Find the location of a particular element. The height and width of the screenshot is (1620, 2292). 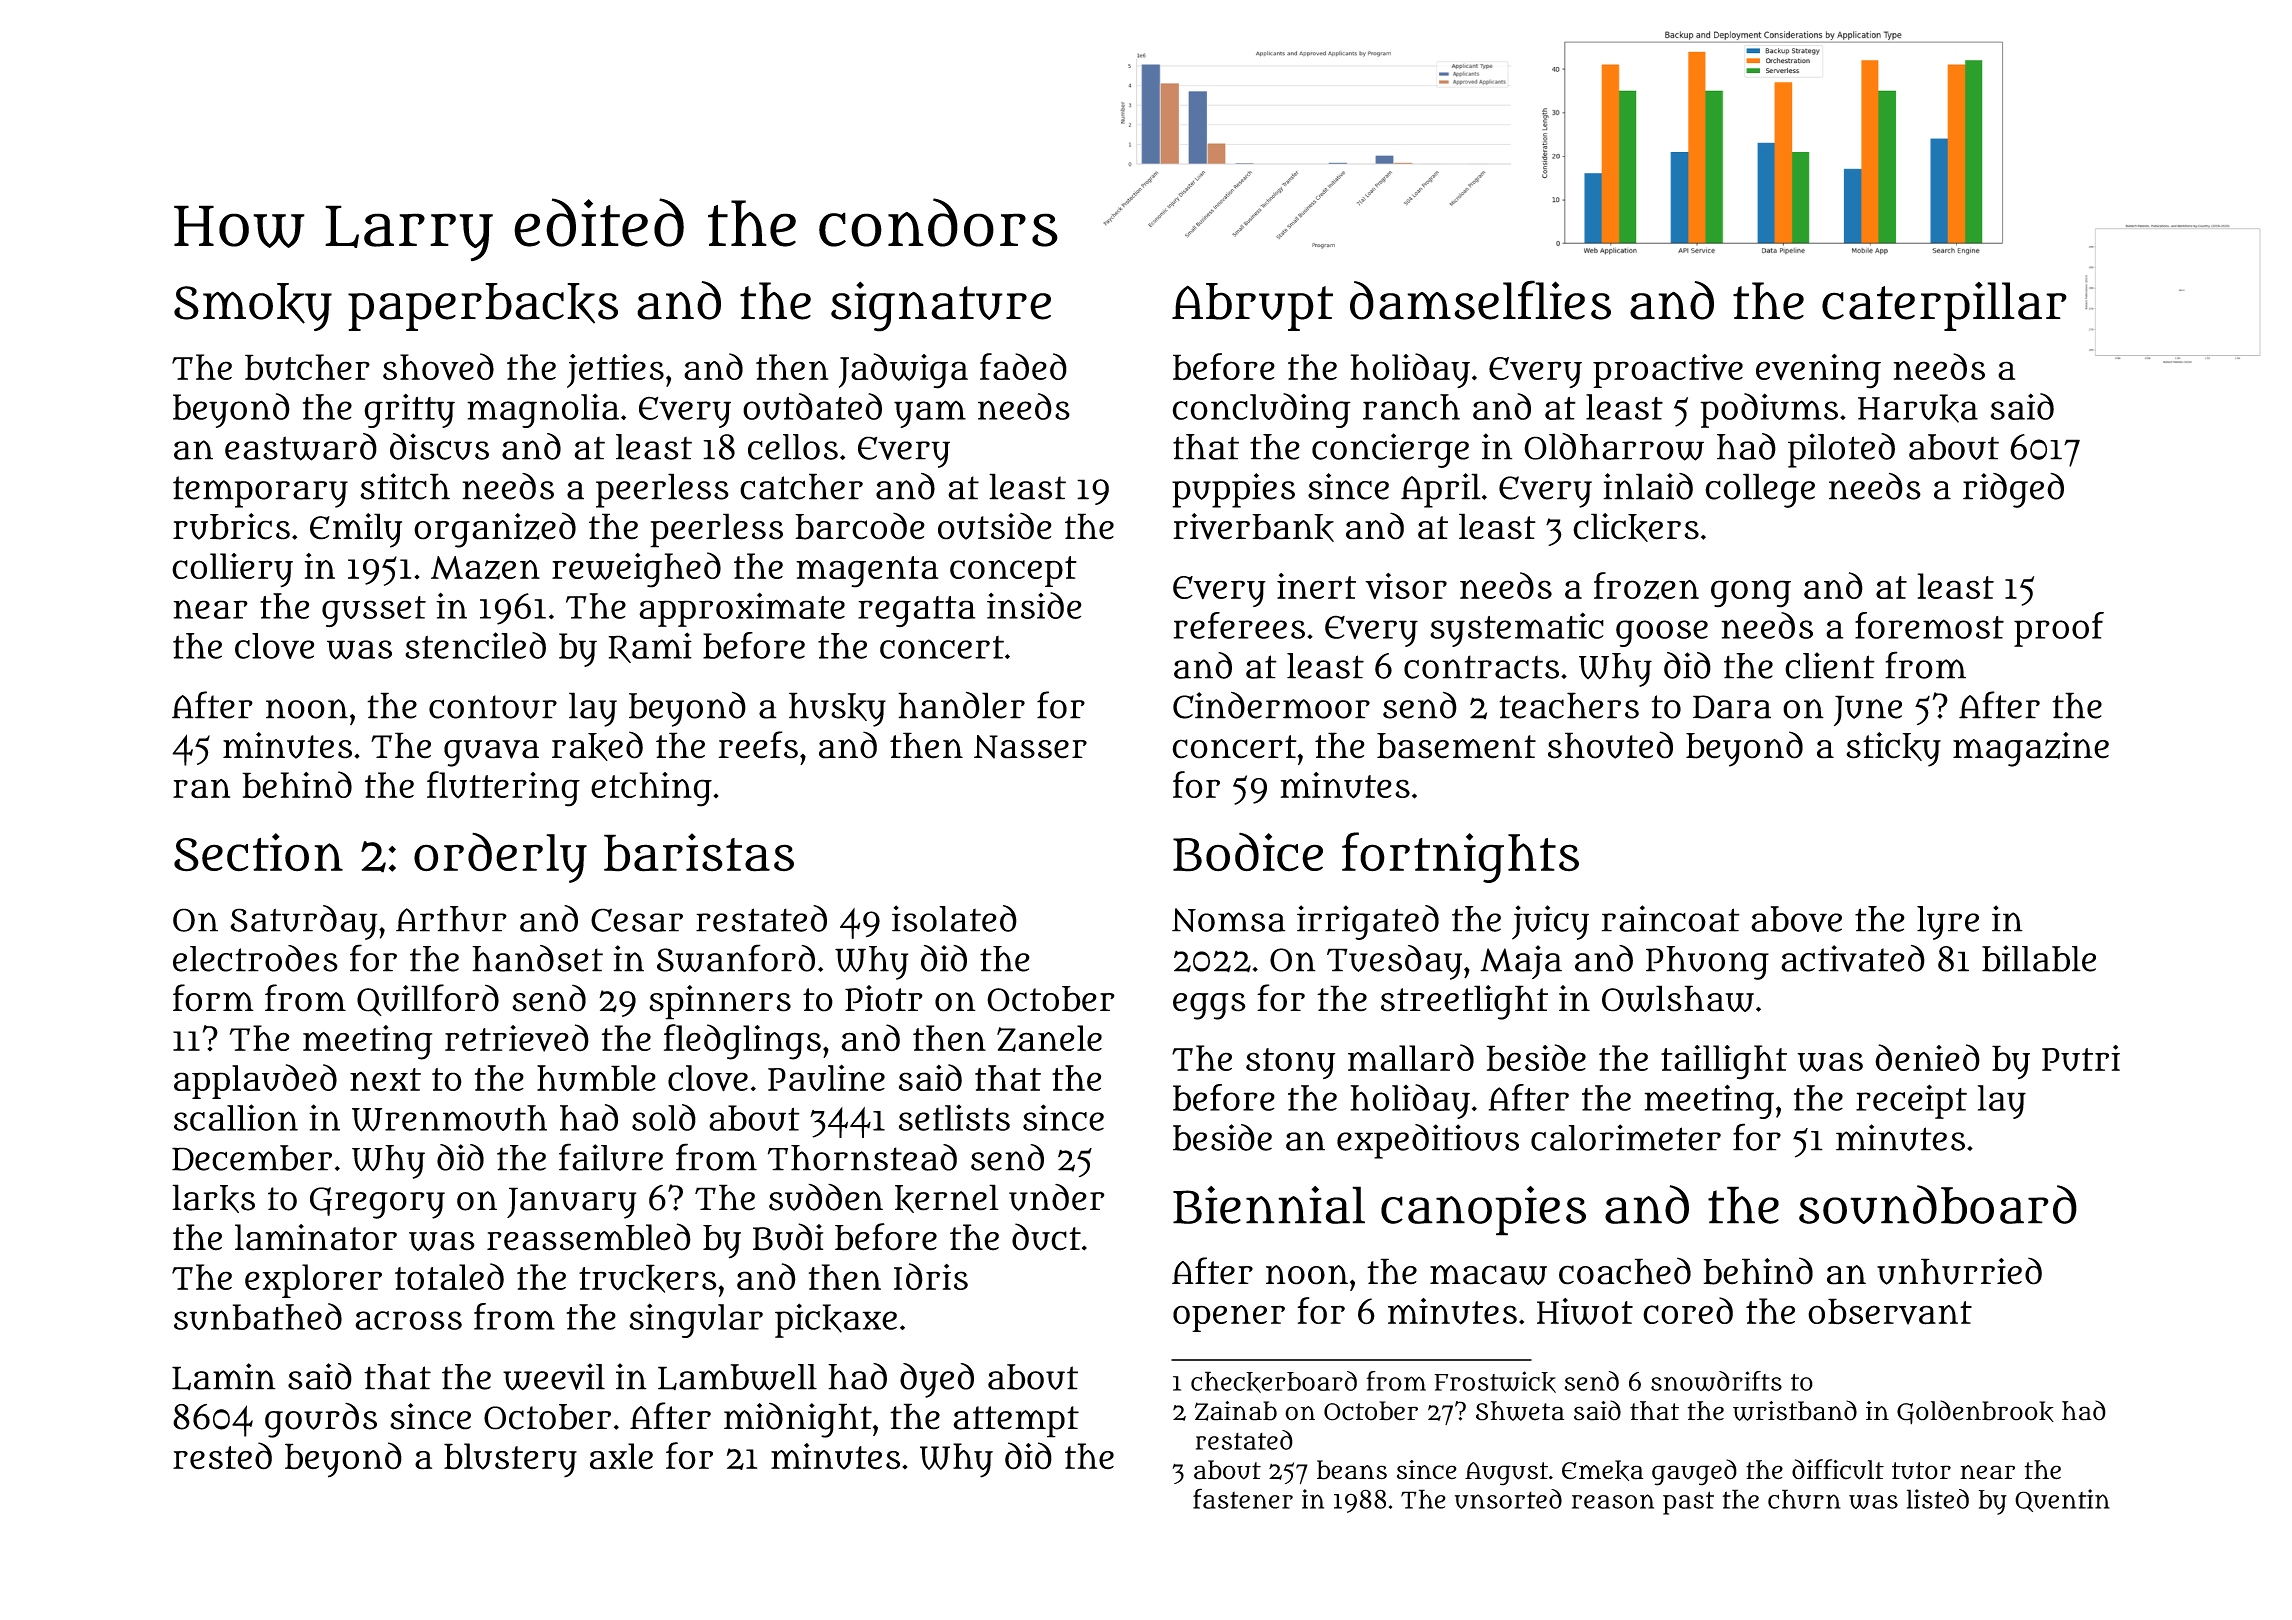

Owlshaw is located at coordinates (1678, 998).
